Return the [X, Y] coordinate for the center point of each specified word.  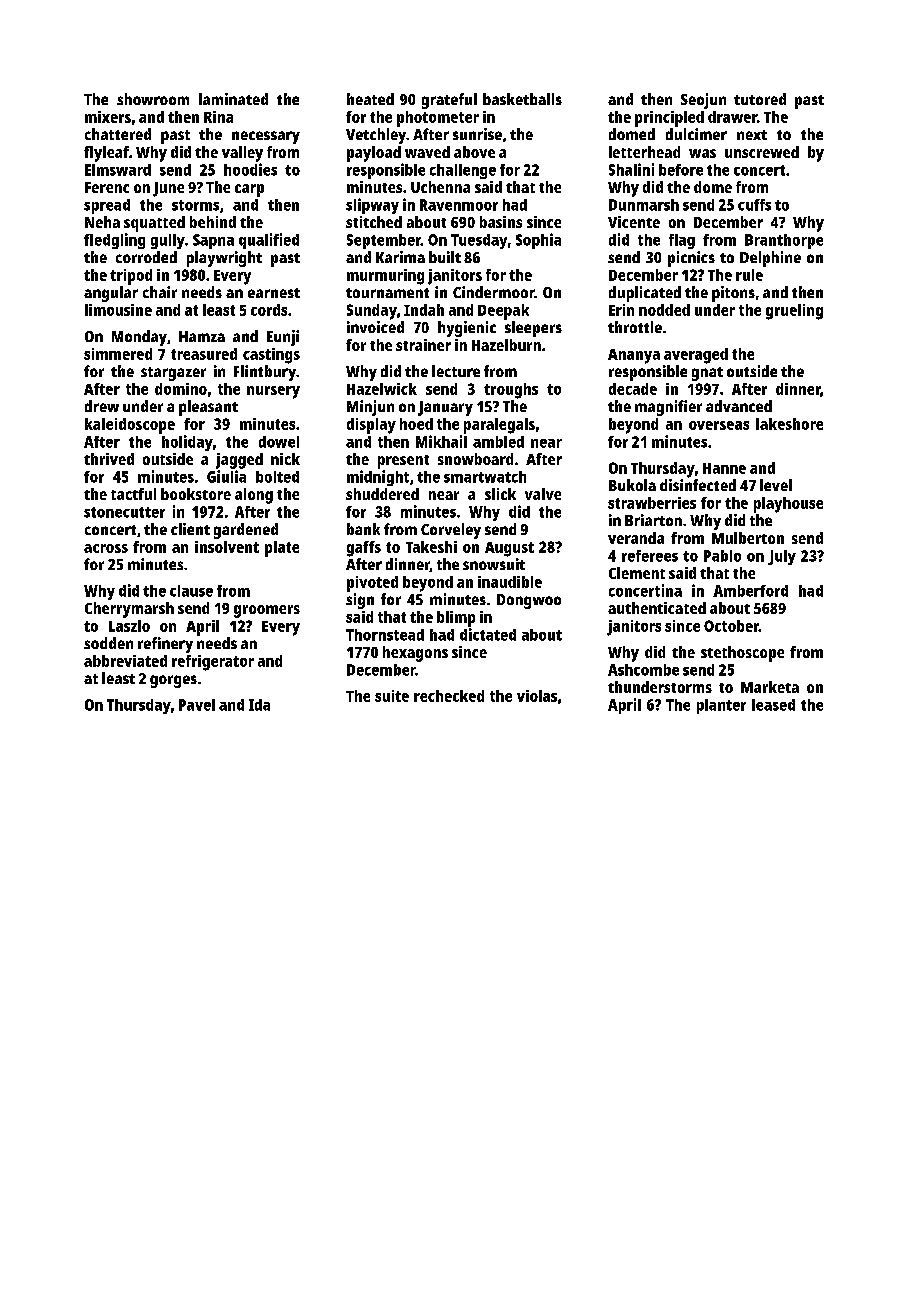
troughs [511, 391]
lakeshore [789, 424]
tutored [760, 99]
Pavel [197, 705]
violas [537, 696]
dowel [279, 442]
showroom [153, 99]
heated [370, 99]
